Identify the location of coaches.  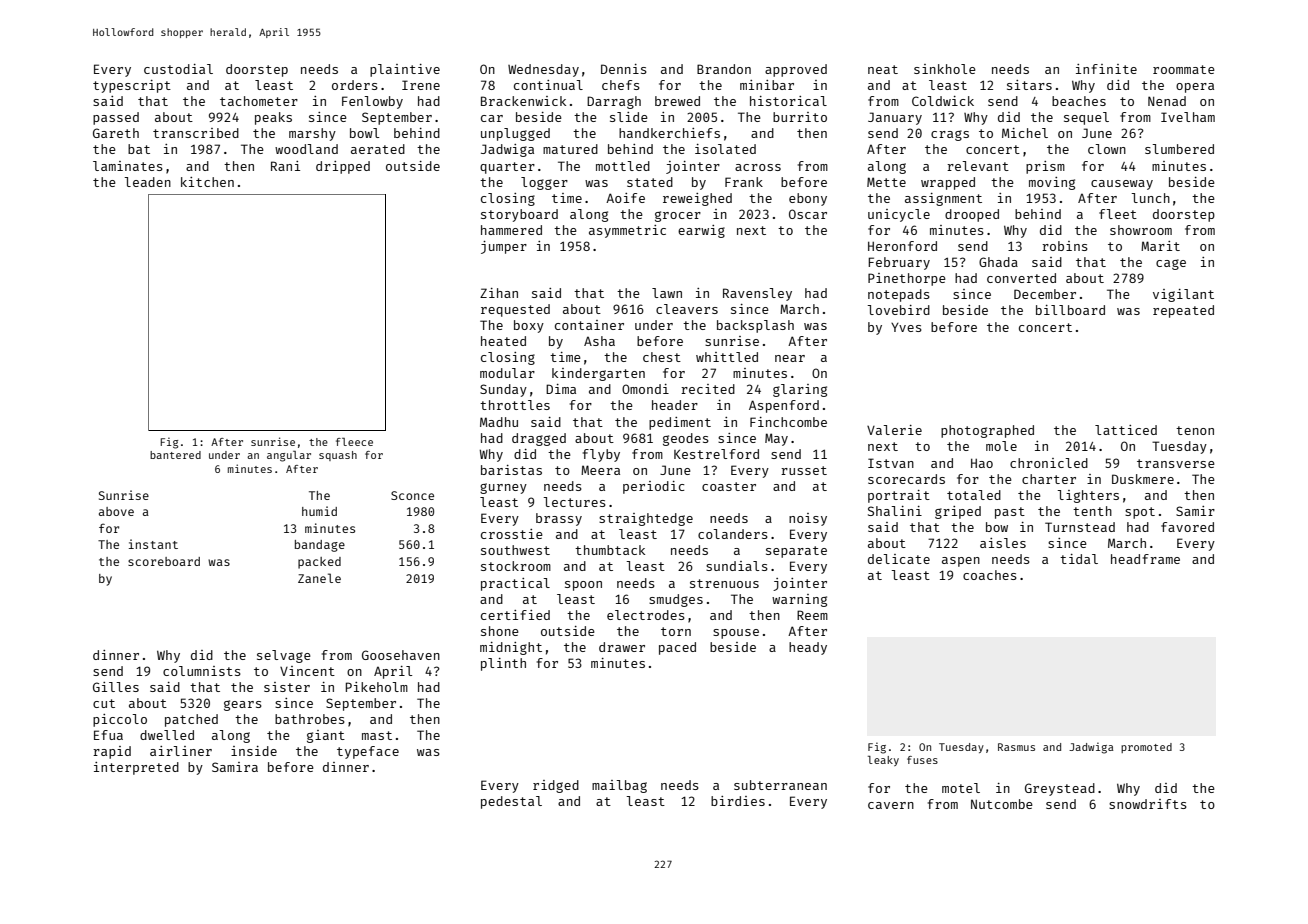
(990, 575).
